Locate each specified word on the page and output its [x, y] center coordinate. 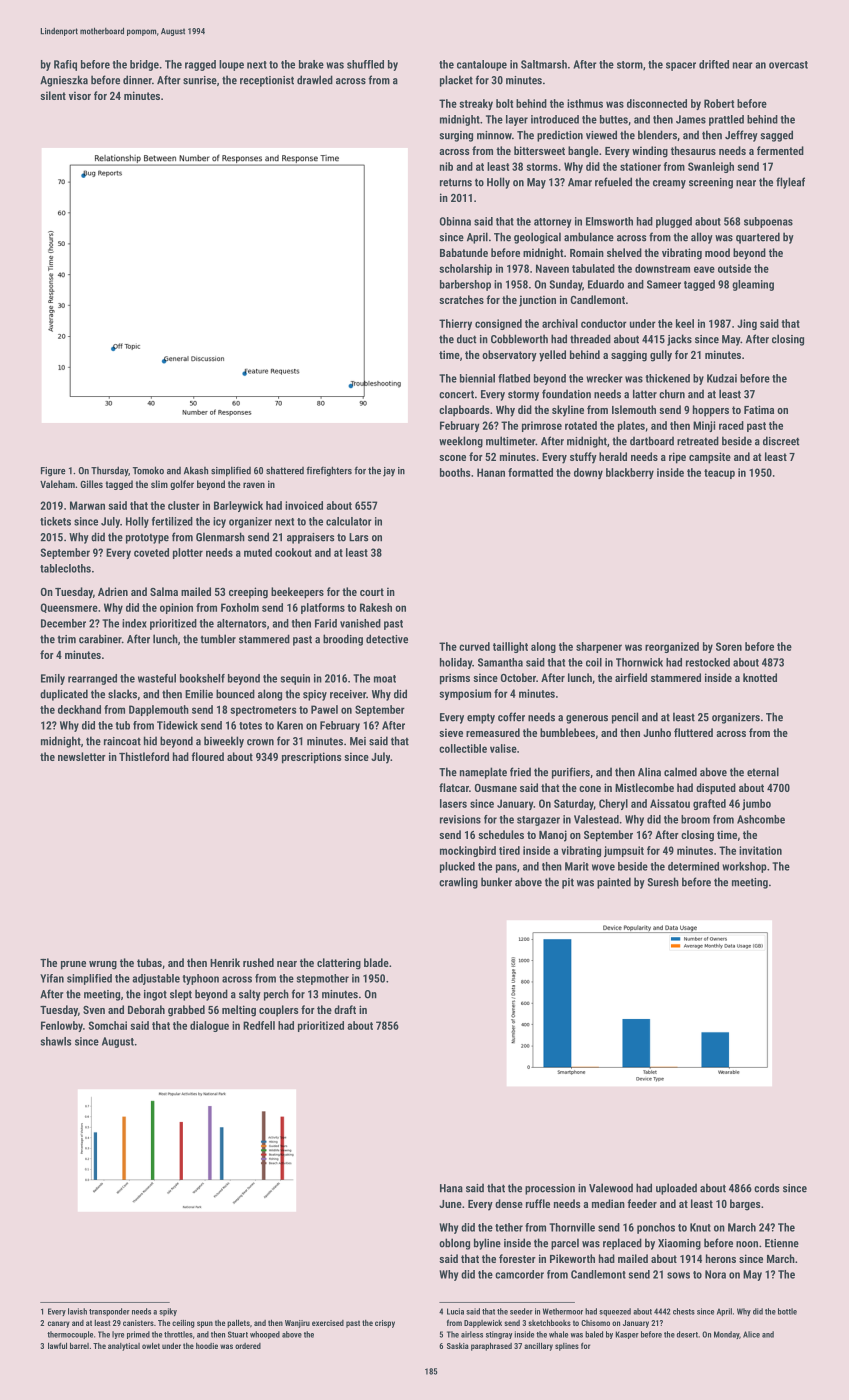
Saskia [458, 1346]
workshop [744, 867]
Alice [751, 1334]
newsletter [82, 756]
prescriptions [311, 758]
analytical [124, 1347]
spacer [681, 66]
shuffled [365, 64]
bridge [144, 65]
